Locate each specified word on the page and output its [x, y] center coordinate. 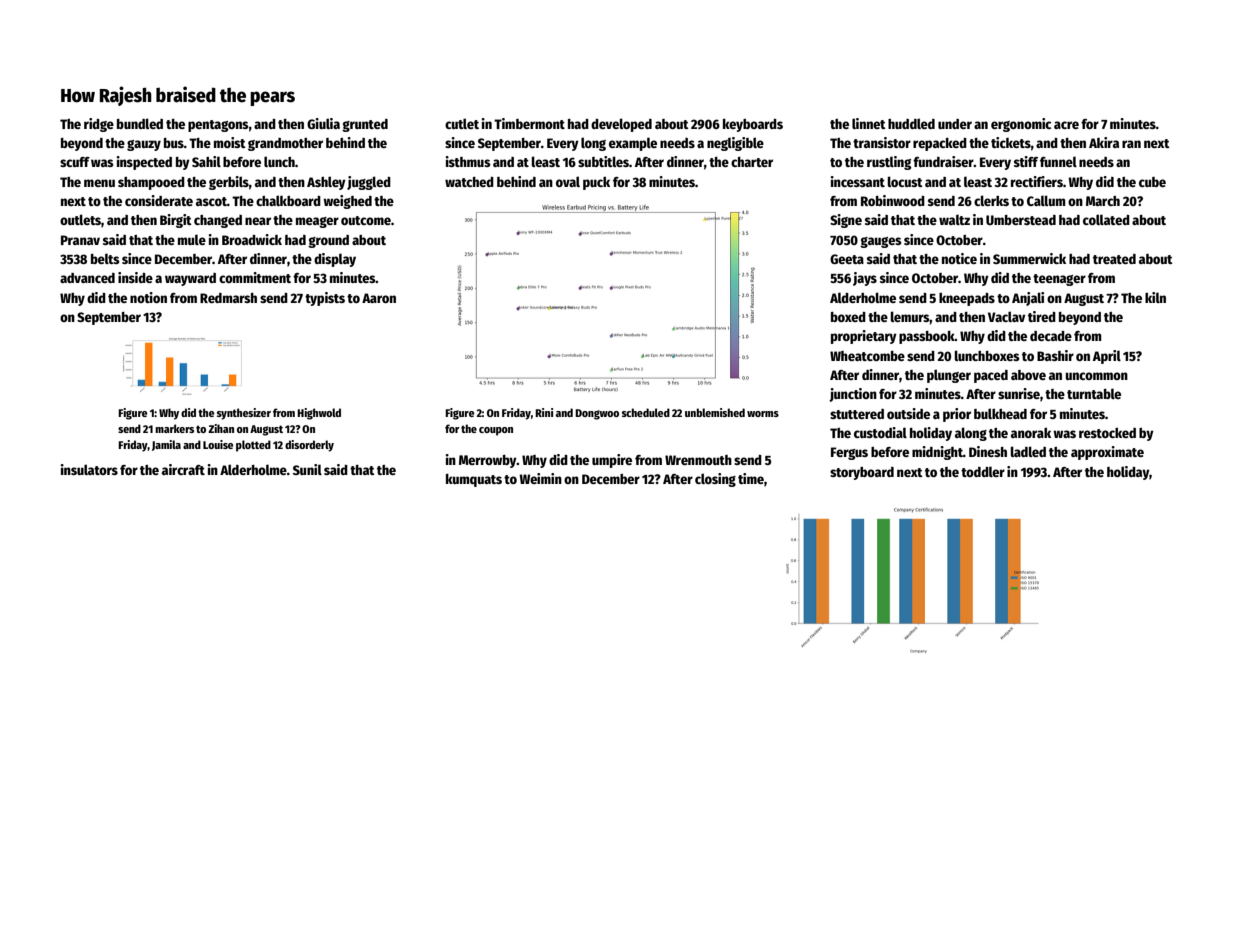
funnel [1058, 161]
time [751, 478]
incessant [857, 181]
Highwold [319, 414]
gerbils [229, 183]
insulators [89, 469]
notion [148, 297]
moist [230, 142]
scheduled [646, 412]
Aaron [379, 298]
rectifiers [1037, 181]
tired [1042, 316]
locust [905, 181]
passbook [927, 337]
